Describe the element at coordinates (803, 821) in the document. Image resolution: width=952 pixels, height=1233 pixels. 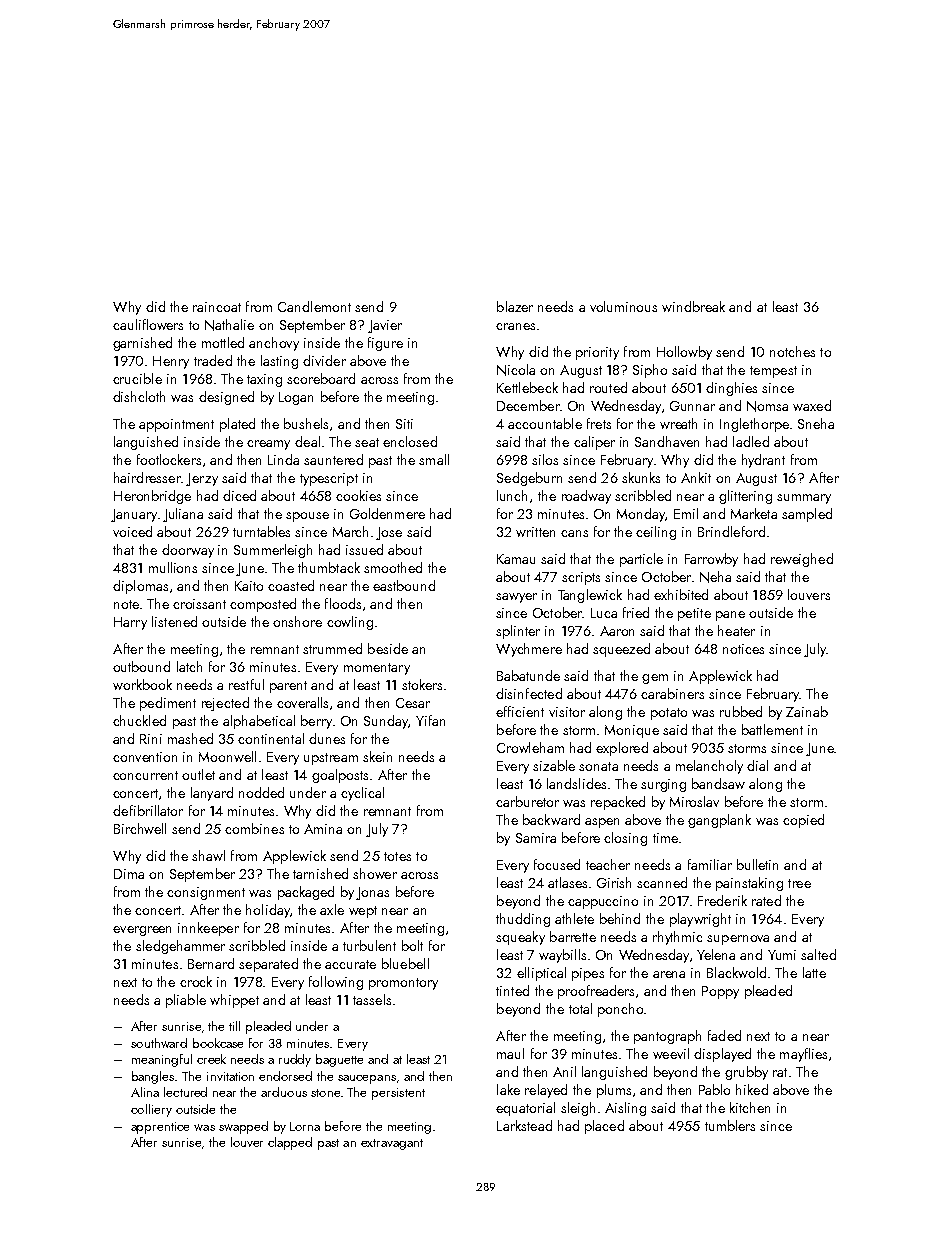
I see `copied` at that location.
